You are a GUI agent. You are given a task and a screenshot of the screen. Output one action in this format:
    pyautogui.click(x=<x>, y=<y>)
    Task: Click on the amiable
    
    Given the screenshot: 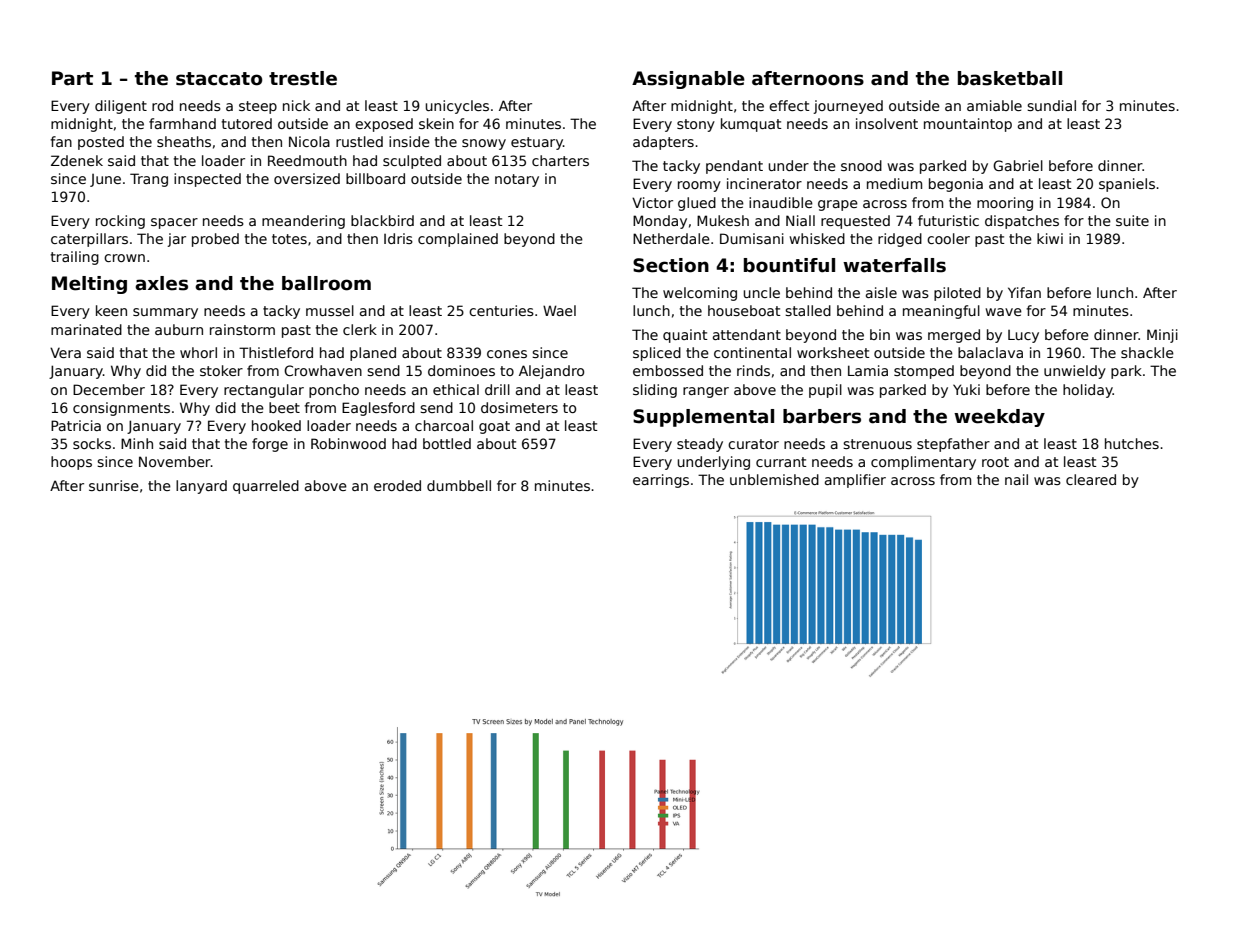 What is the action you would take?
    pyautogui.click(x=994, y=105)
